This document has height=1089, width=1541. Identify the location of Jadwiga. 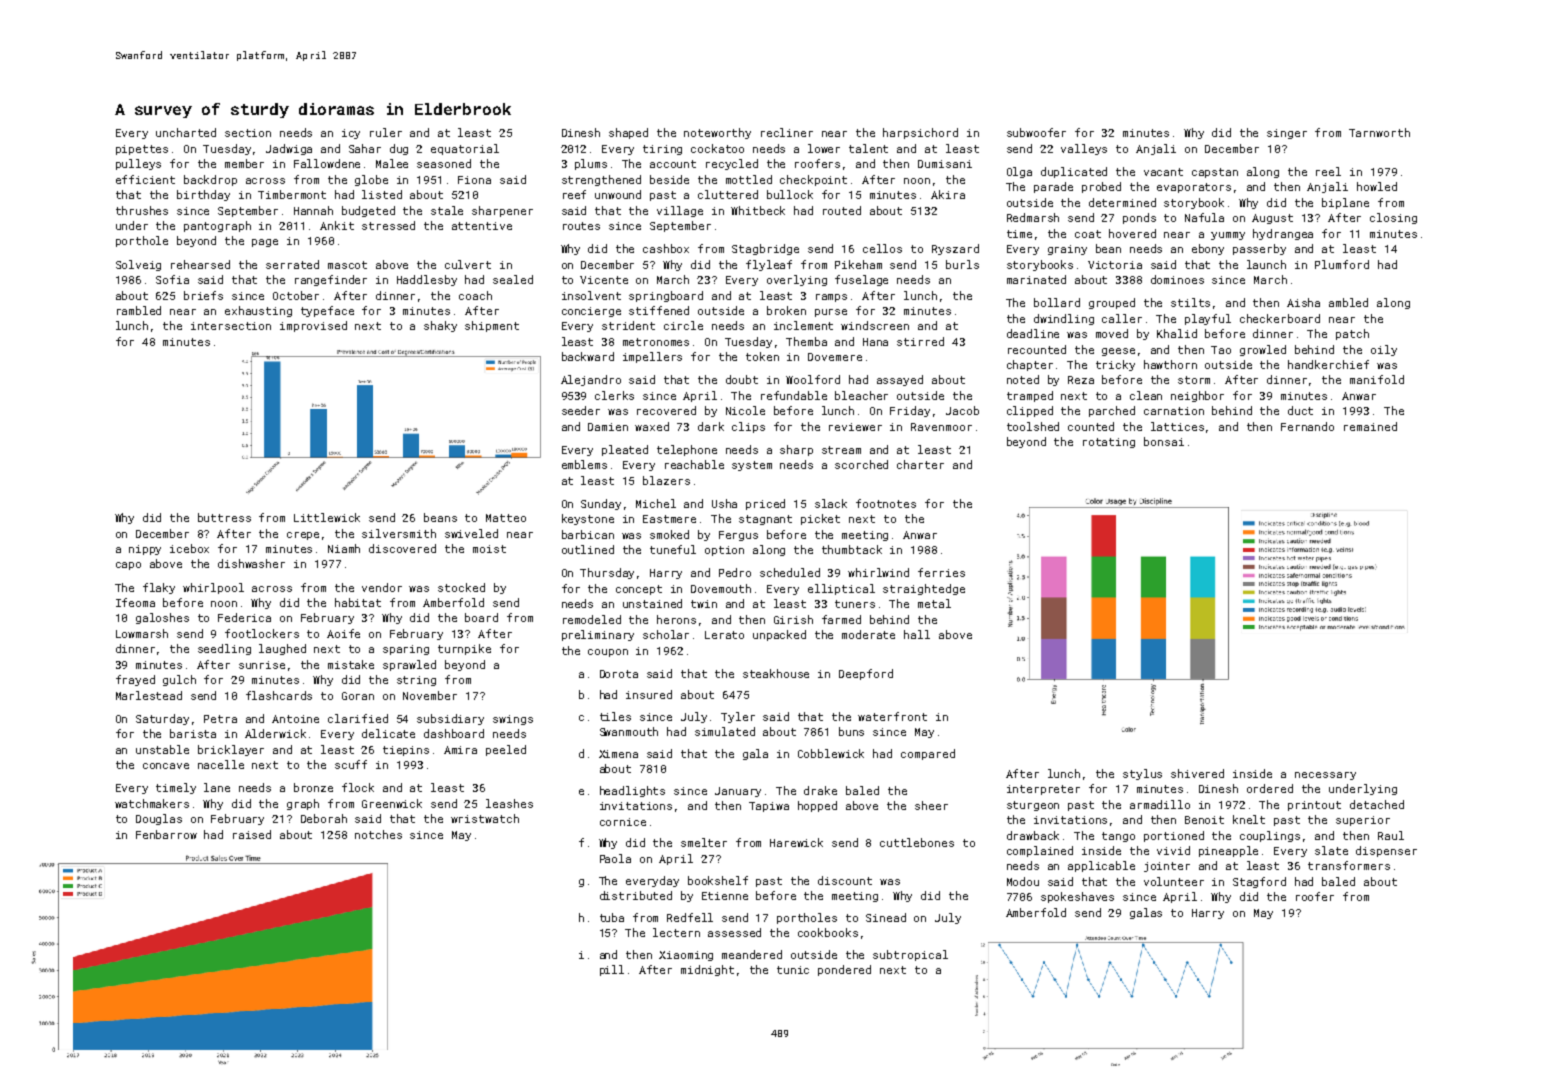
(289, 149).
